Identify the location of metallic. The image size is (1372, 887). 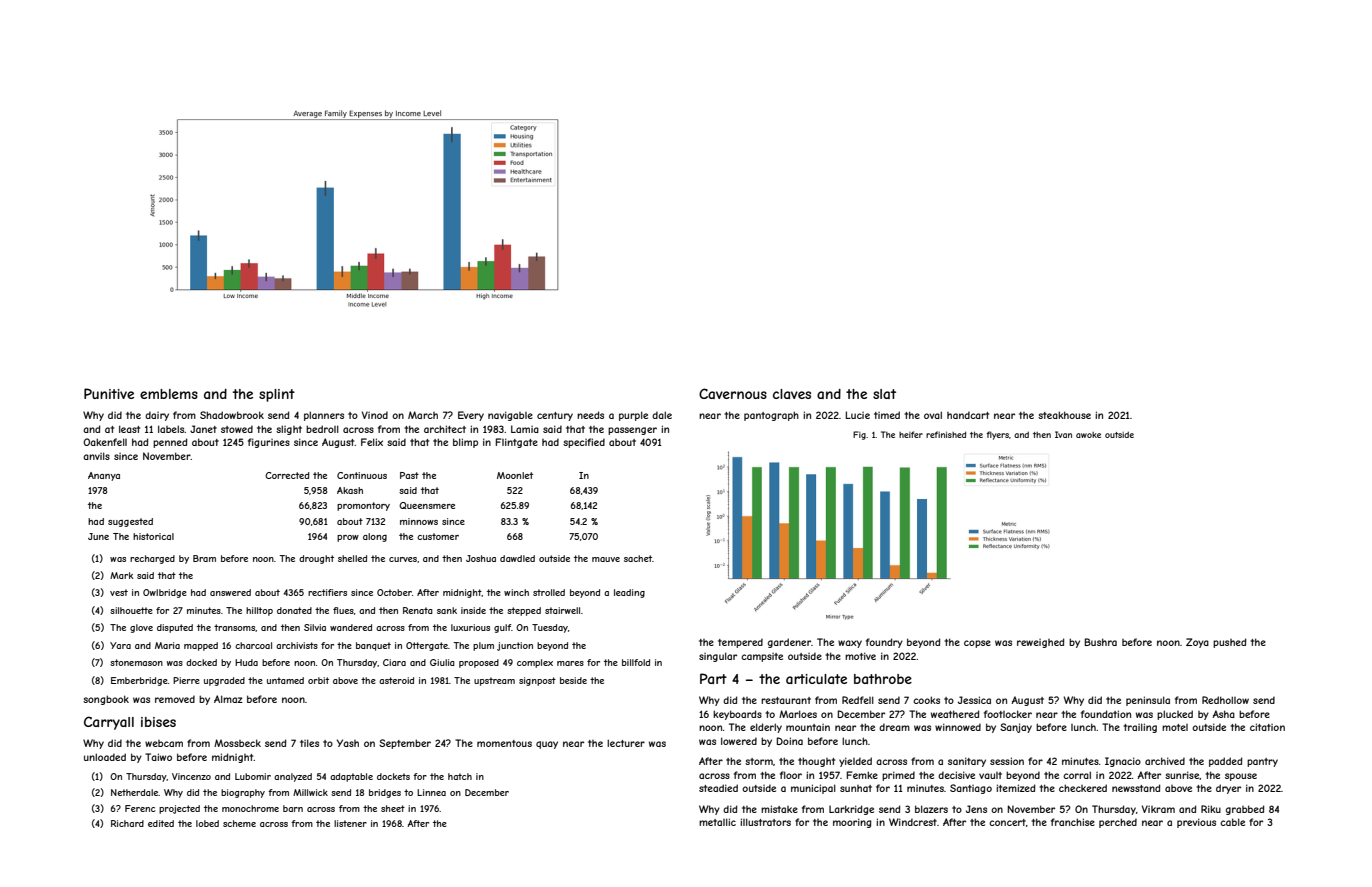
(717, 822).
